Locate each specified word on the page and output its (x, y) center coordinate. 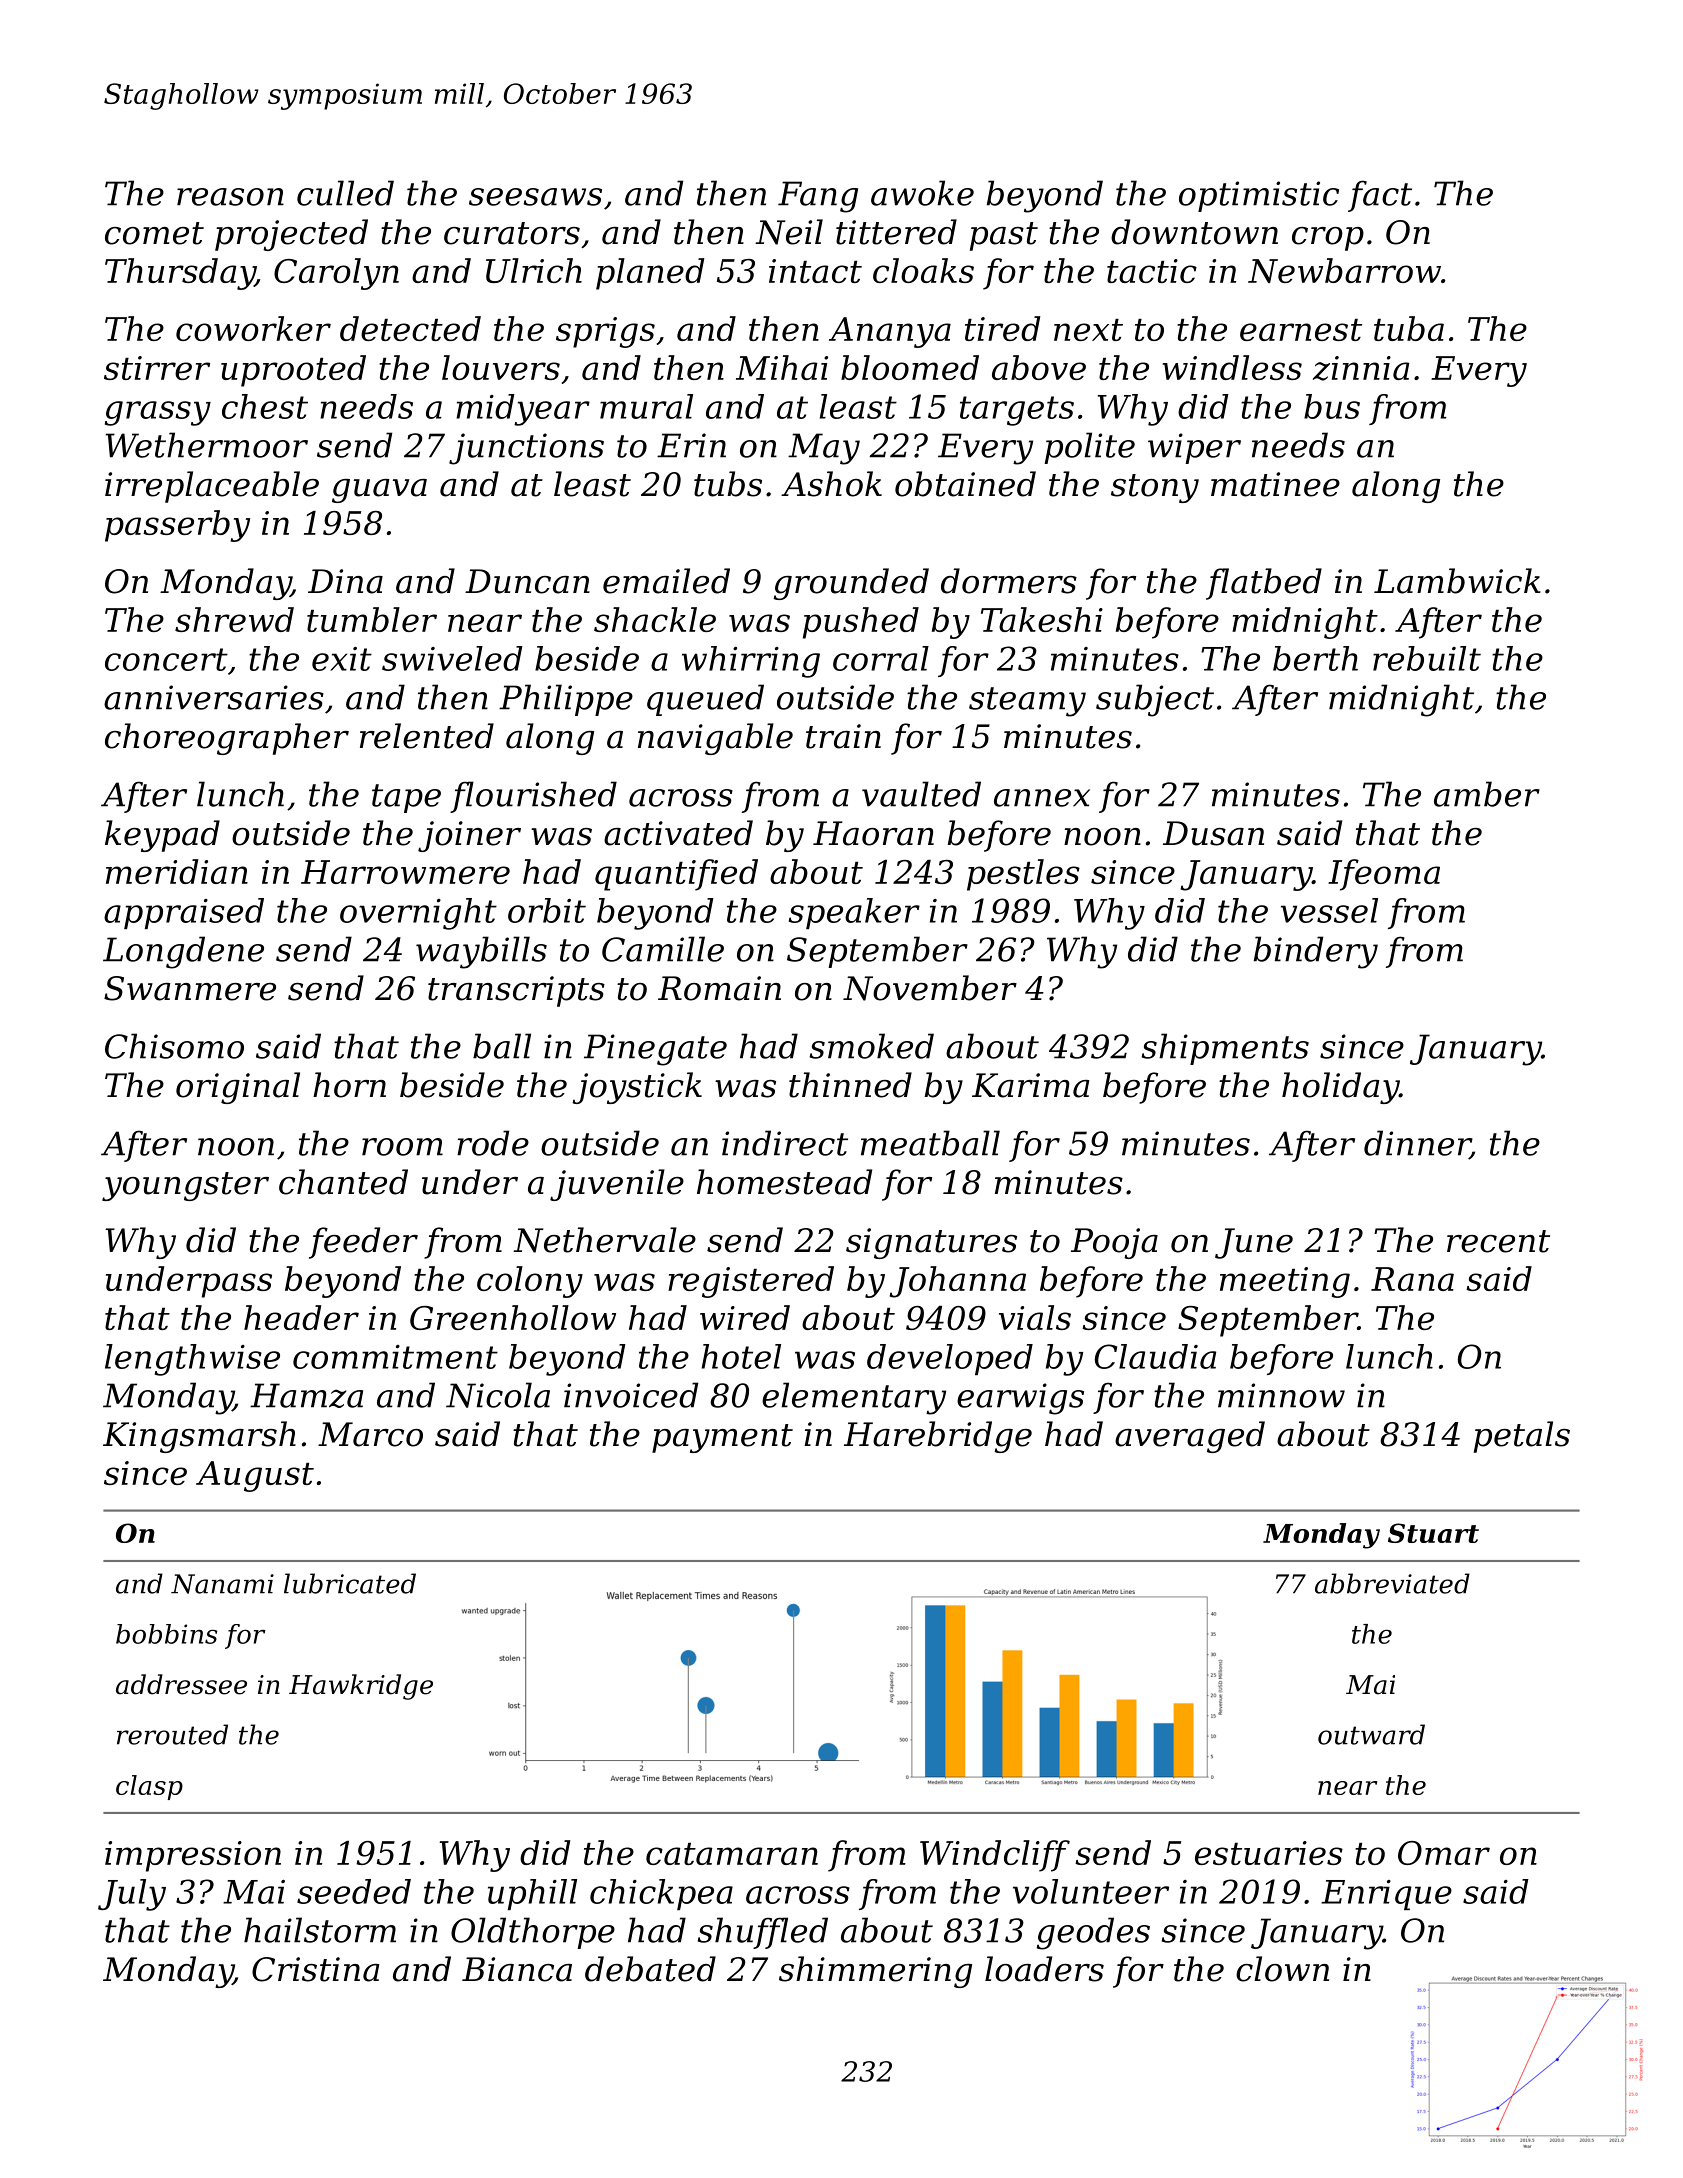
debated (650, 1969)
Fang (818, 197)
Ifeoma (1384, 875)
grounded (851, 584)
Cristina (315, 1969)
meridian (177, 871)
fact (1380, 196)
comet (154, 233)
